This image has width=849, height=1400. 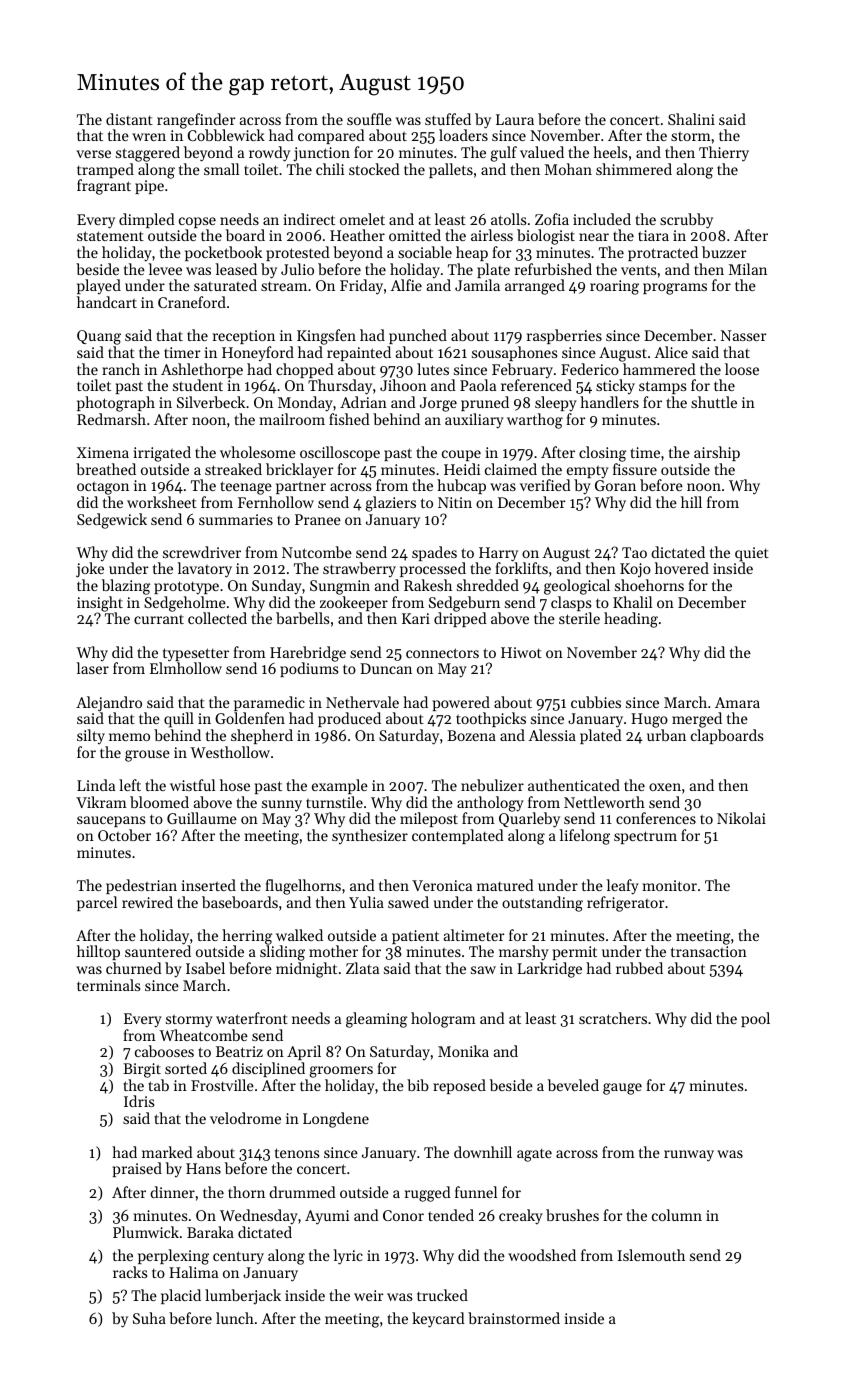 What do you see at coordinates (139, 1101) in the image?
I see `Idris` at bounding box center [139, 1101].
